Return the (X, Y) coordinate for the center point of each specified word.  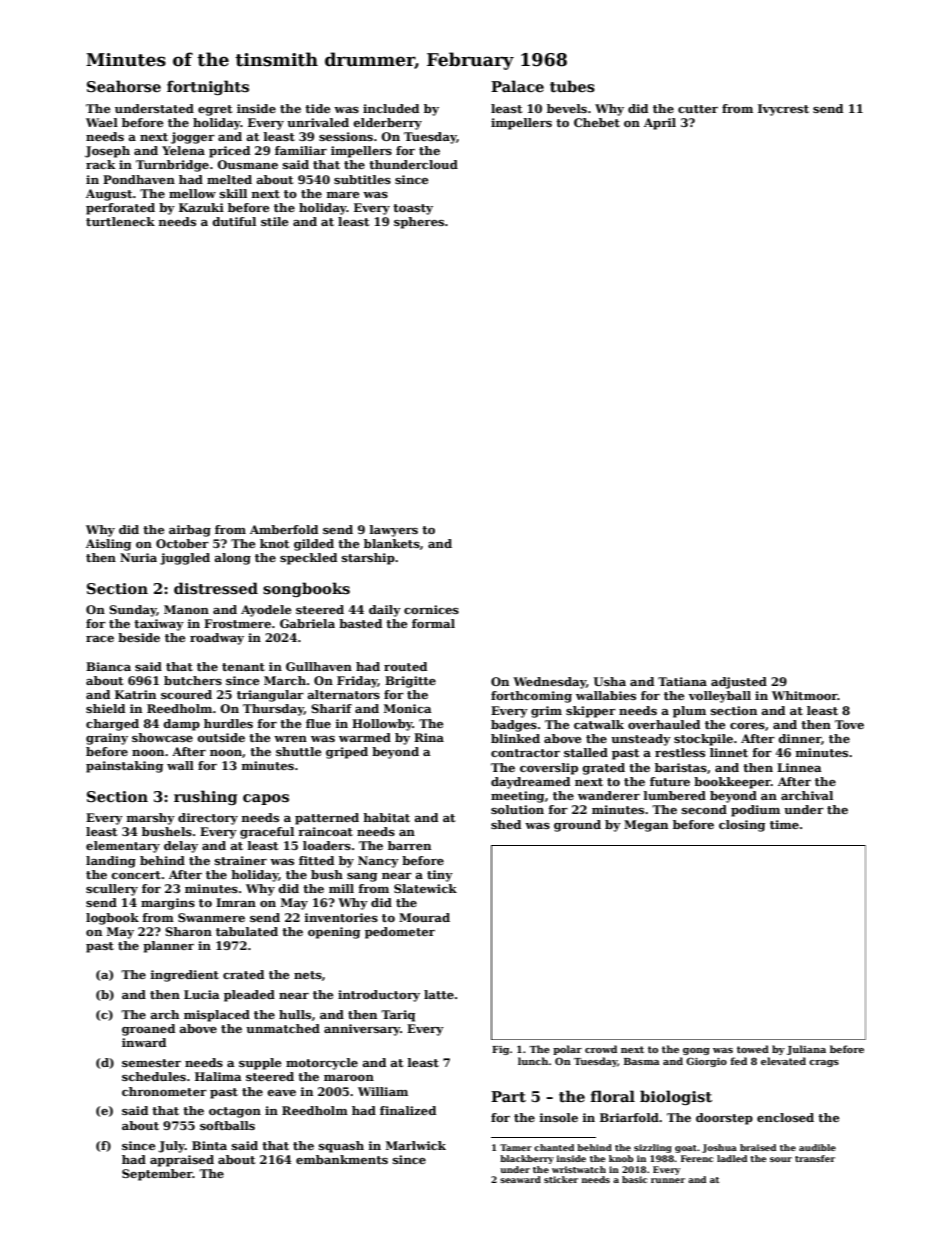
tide (317, 108)
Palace (517, 86)
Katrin (135, 694)
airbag (190, 531)
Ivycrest (783, 110)
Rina (429, 737)
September (157, 1175)
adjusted (739, 683)
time (784, 824)
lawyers (394, 531)
